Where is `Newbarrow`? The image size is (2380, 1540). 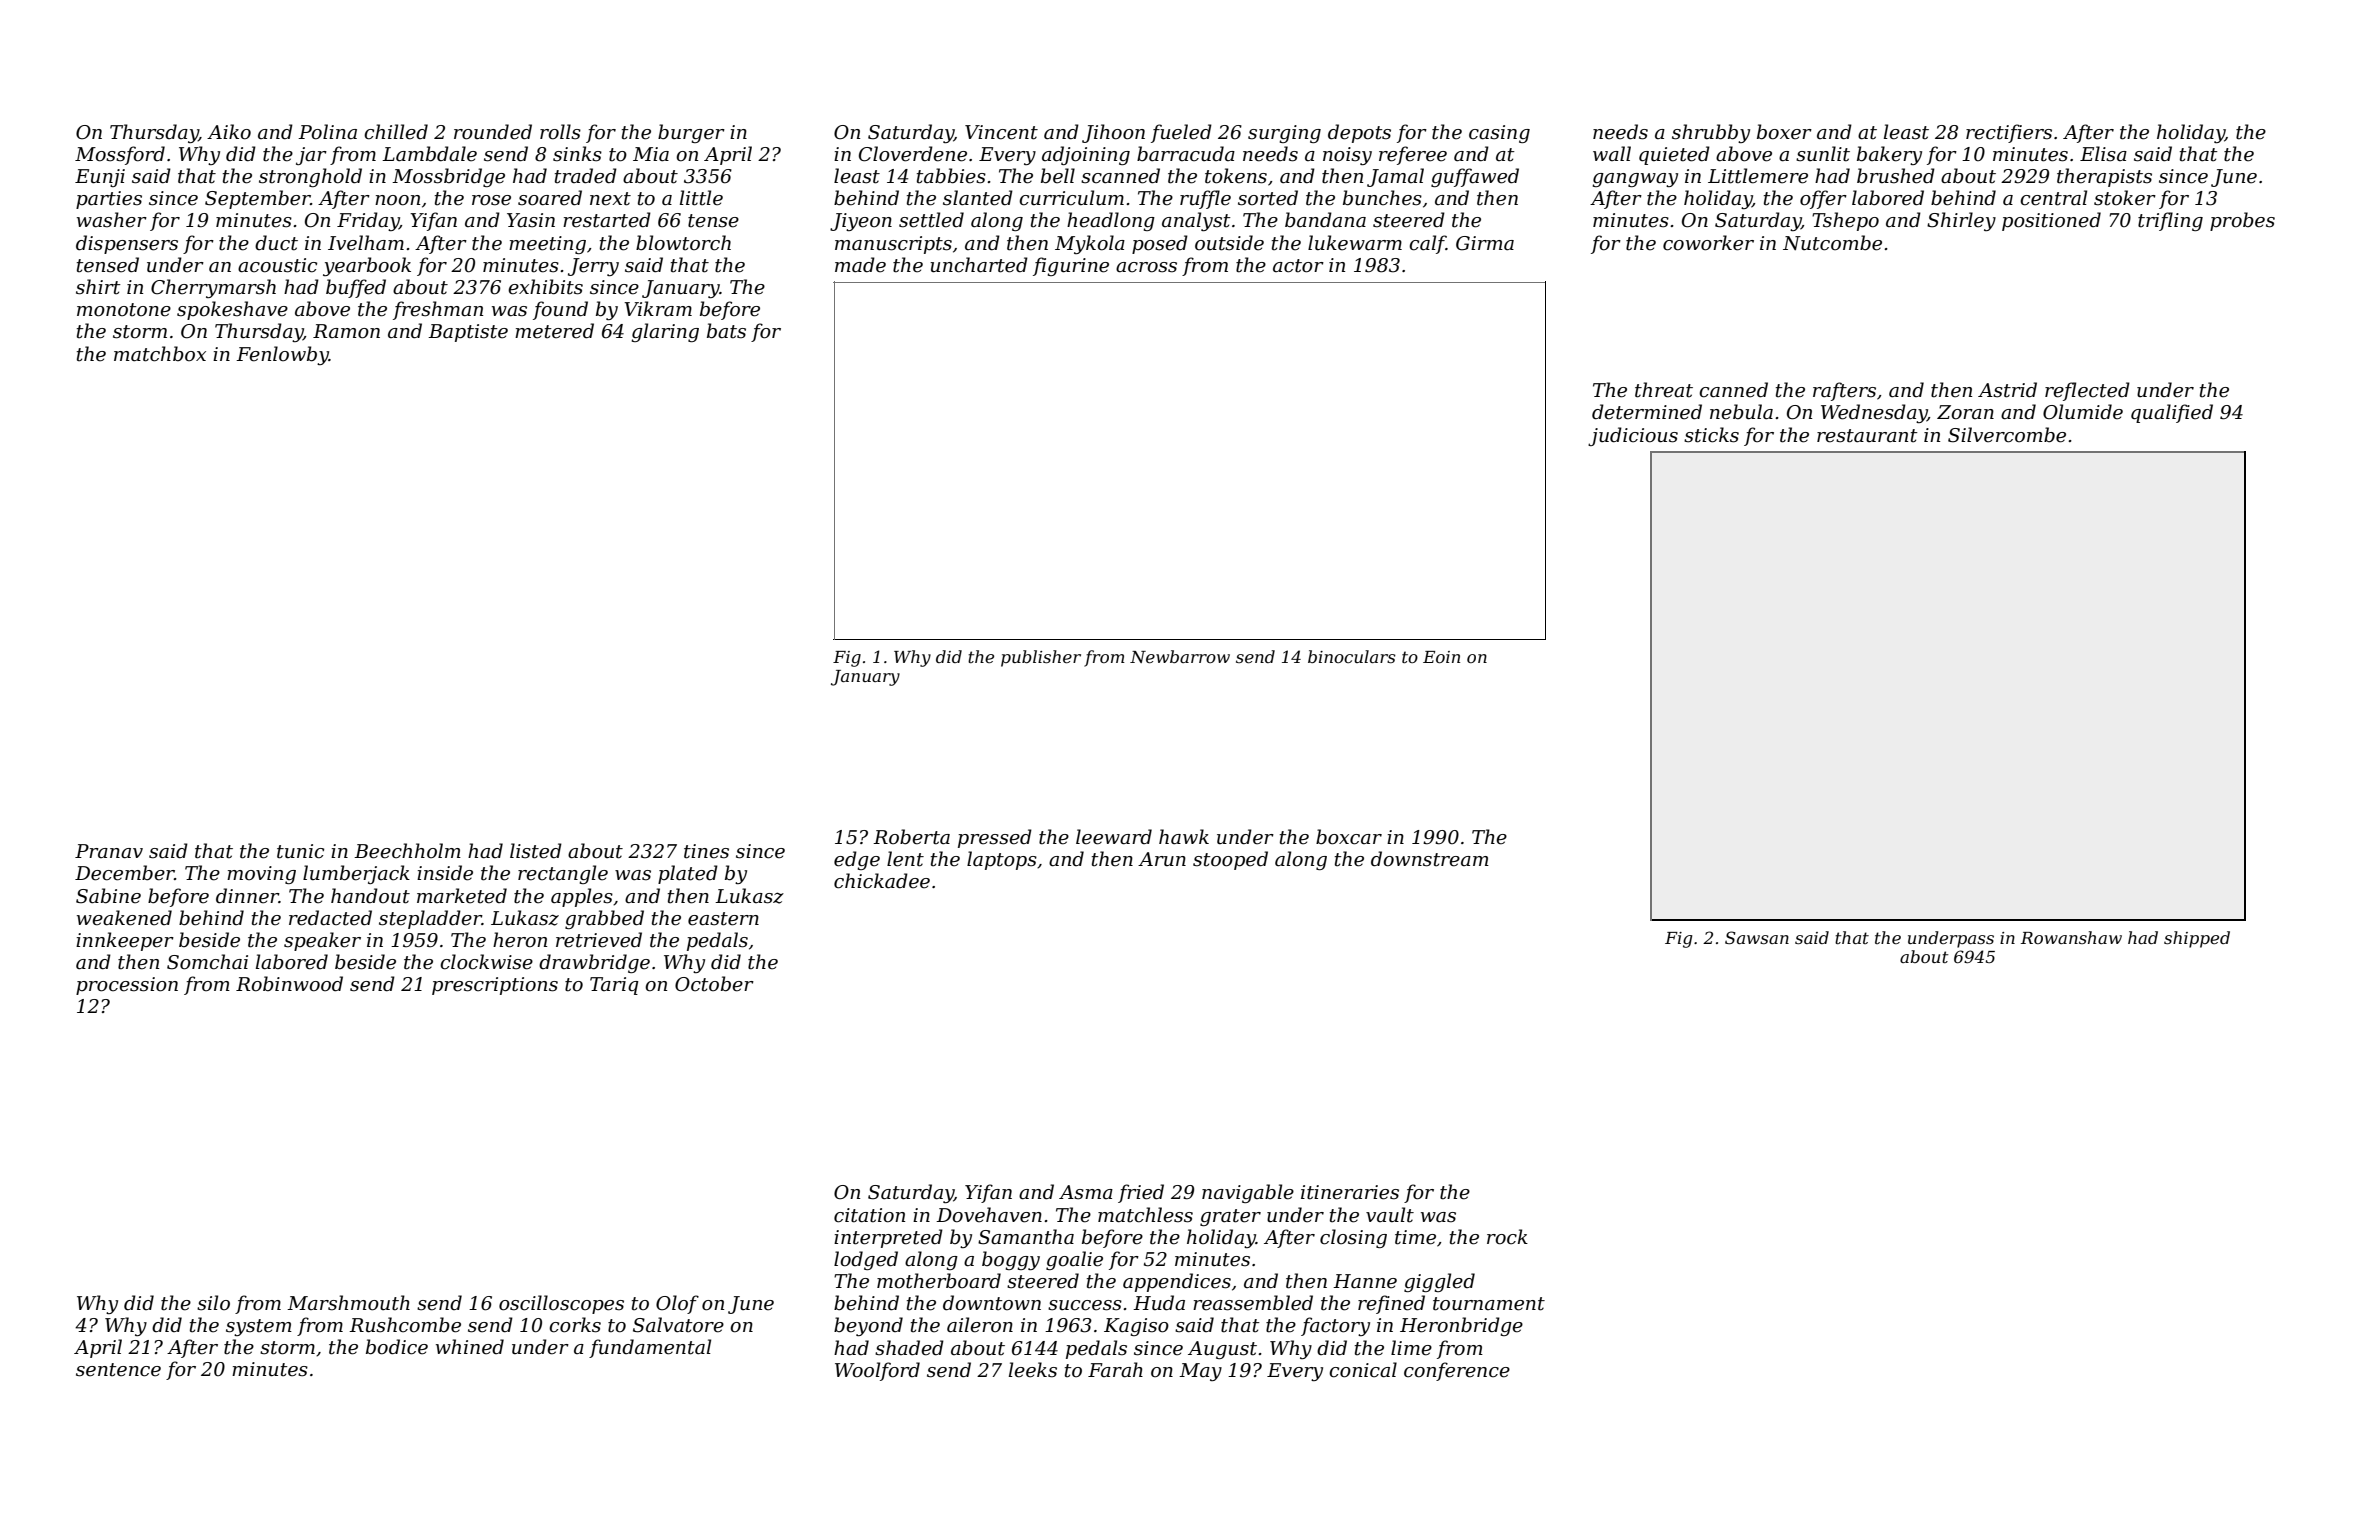 Newbarrow is located at coordinates (1180, 656).
